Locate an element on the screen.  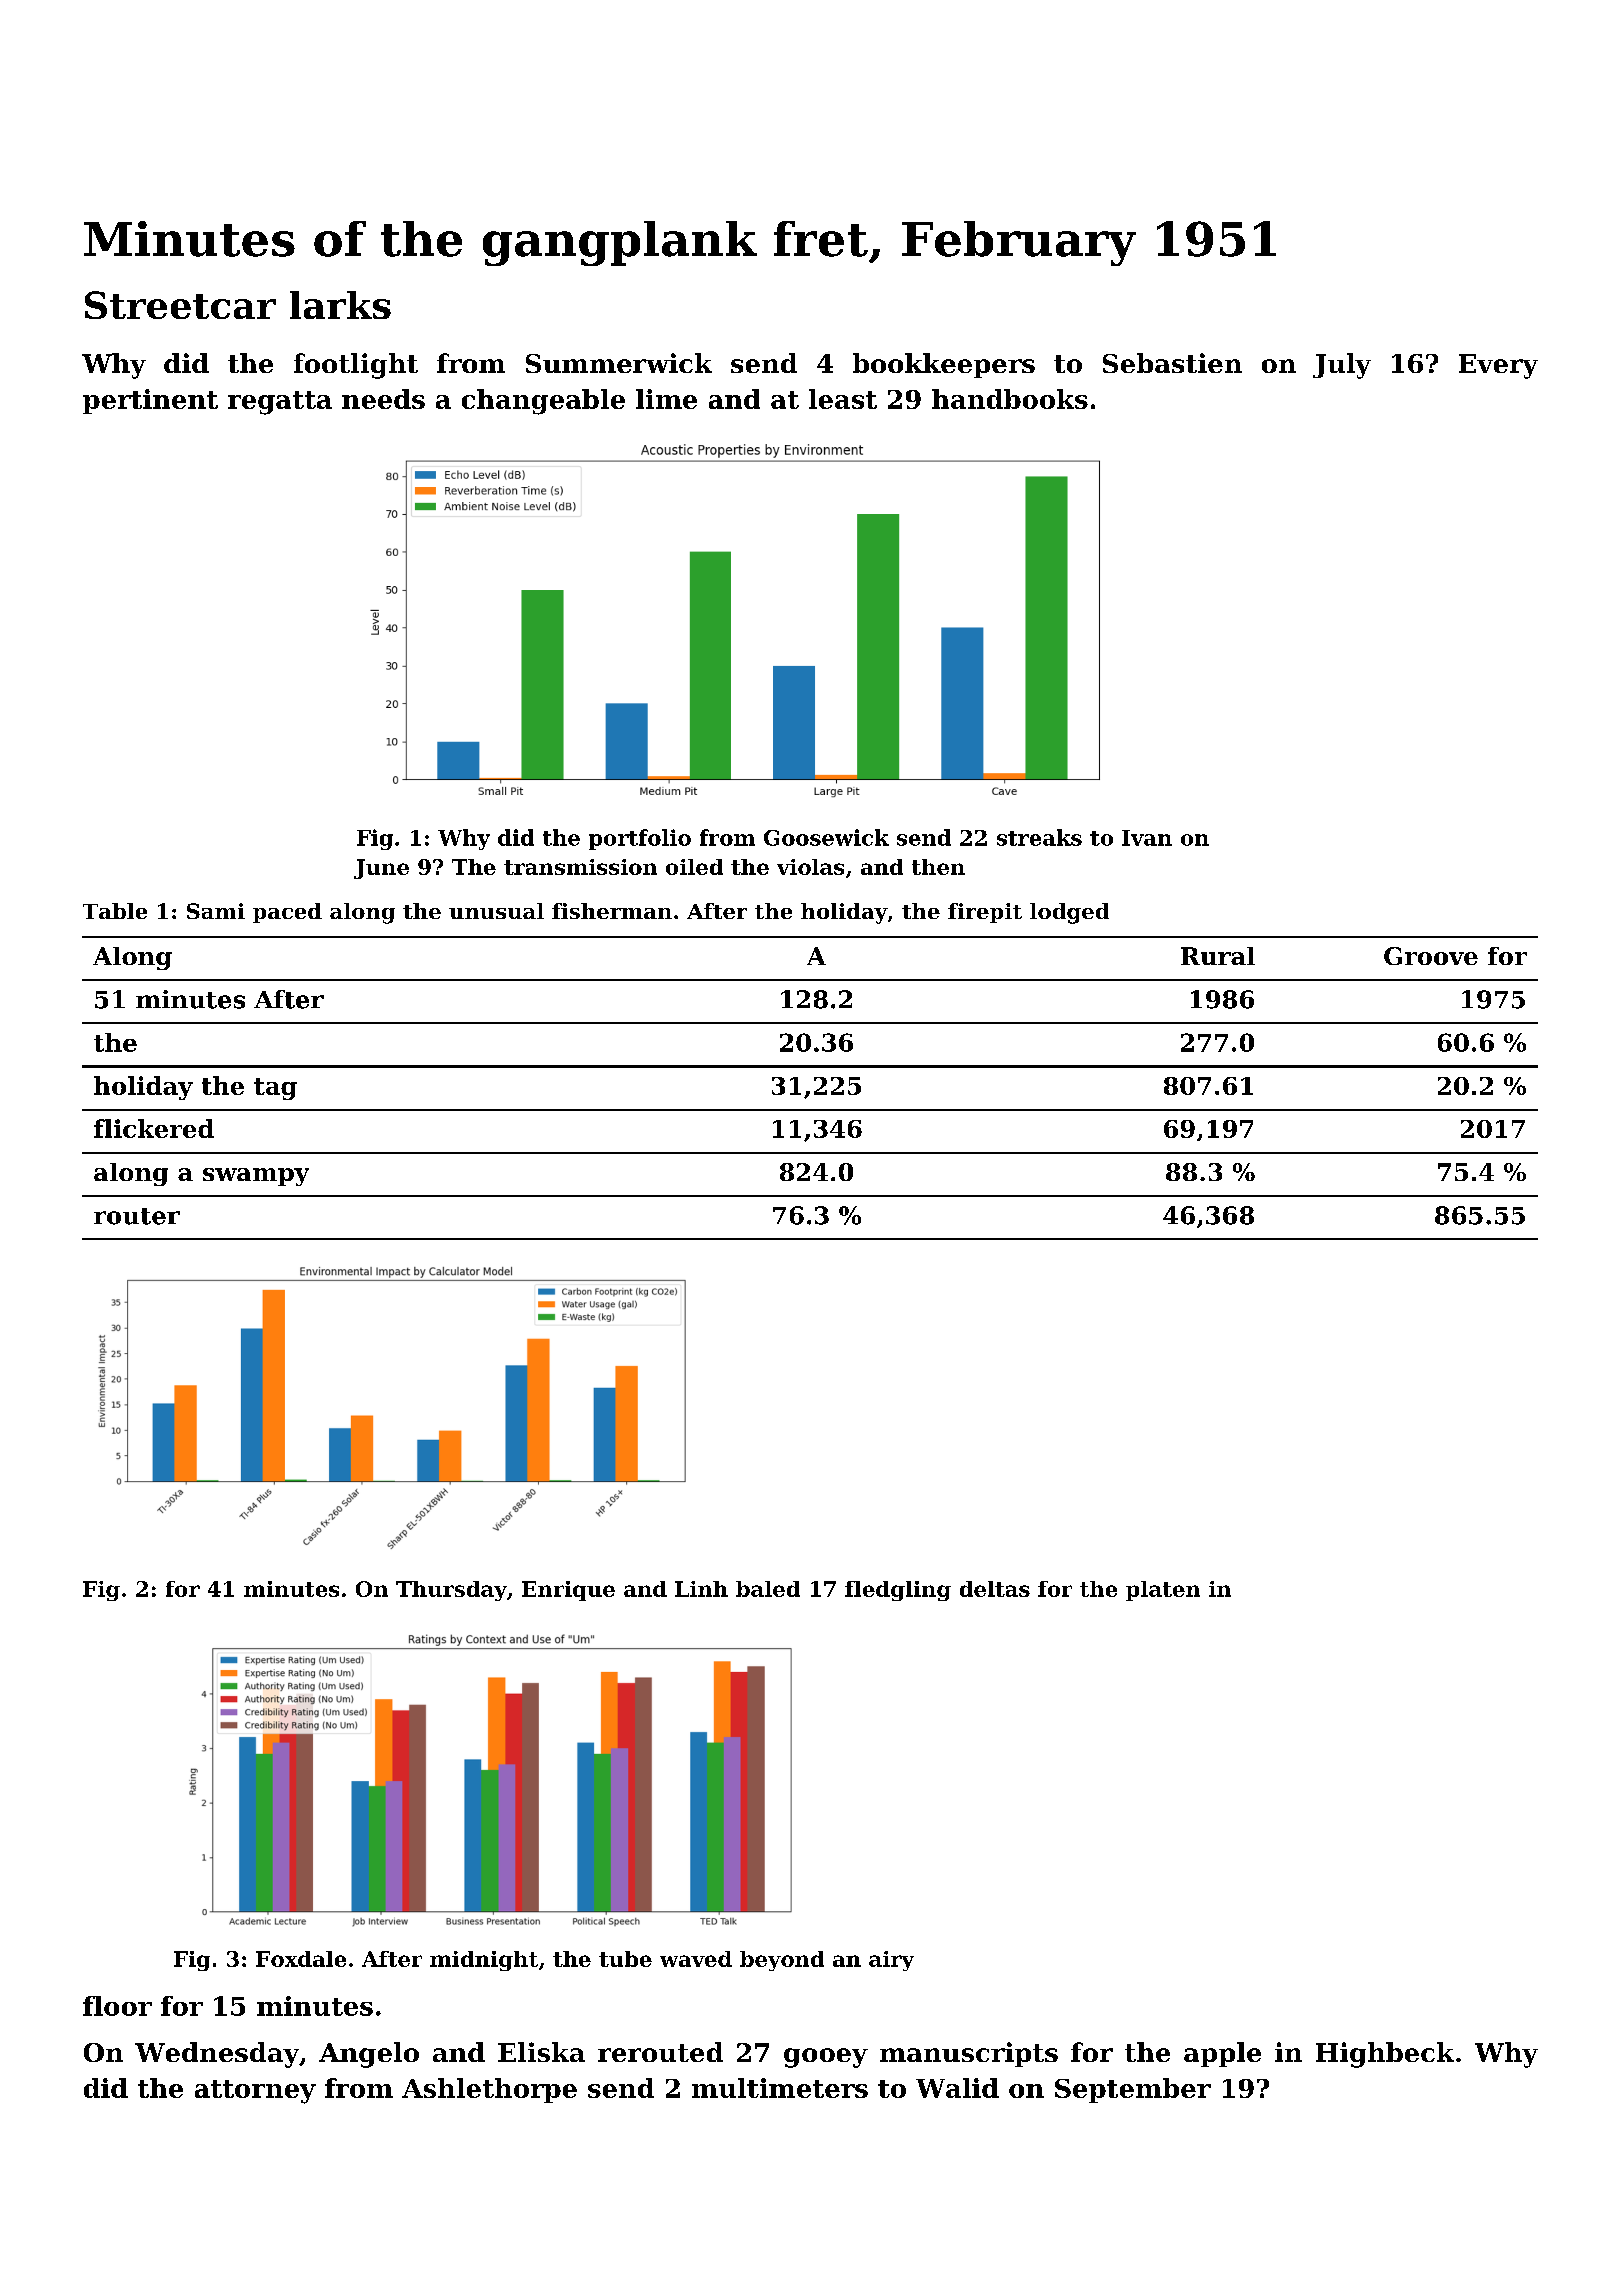
attorney is located at coordinates (255, 2092).
